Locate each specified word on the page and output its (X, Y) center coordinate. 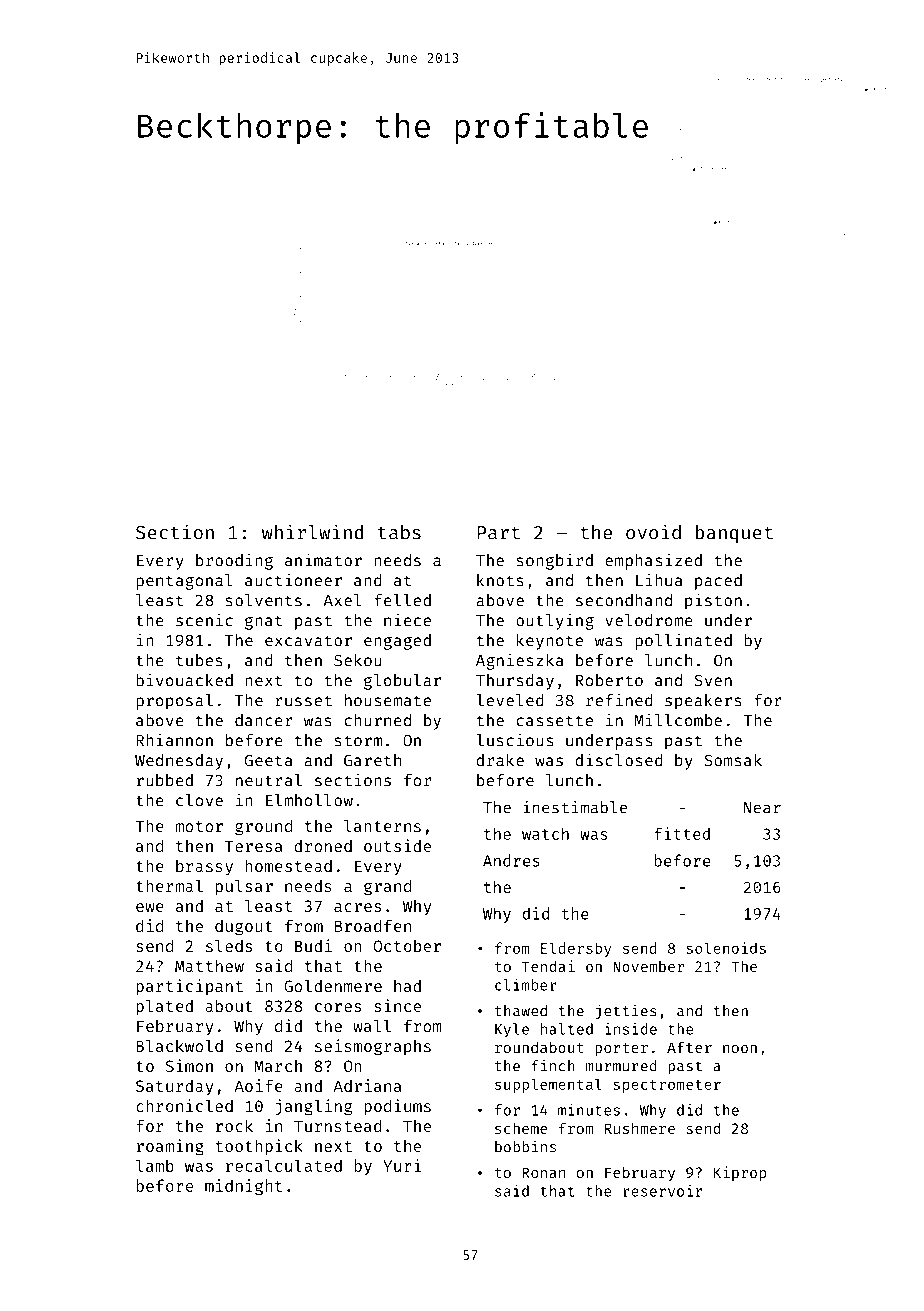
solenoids (726, 948)
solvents (264, 600)
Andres (511, 860)
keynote (550, 642)
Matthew (209, 965)
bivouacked (184, 680)
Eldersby (576, 949)
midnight (243, 1187)
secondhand (624, 600)
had (407, 986)
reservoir (662, 1191)
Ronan (543, 1172)
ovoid (653, 532)
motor (199, 826)
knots (500, 580)
